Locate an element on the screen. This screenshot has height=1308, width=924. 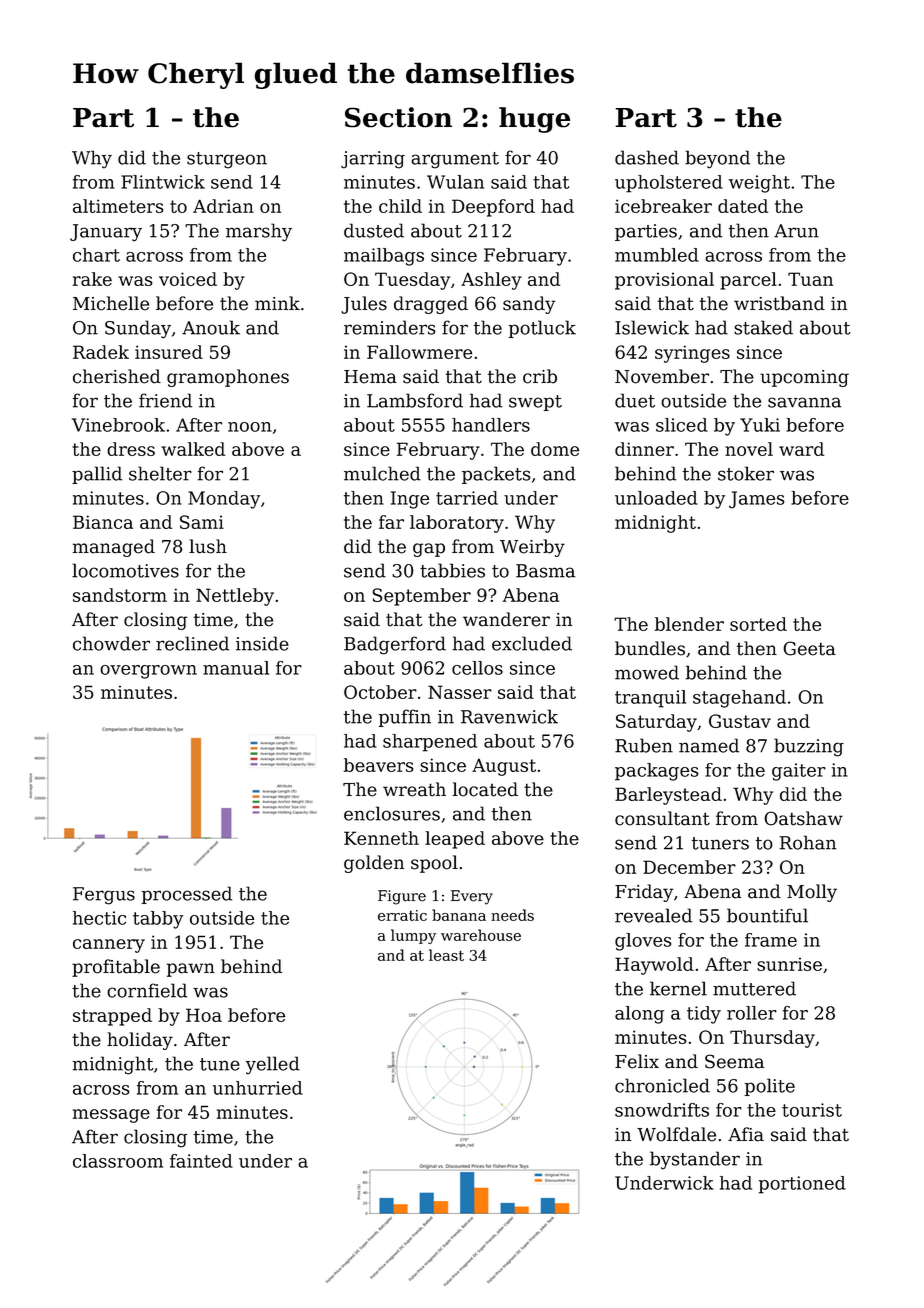
Deepford is located at coordinates (493, 208).
